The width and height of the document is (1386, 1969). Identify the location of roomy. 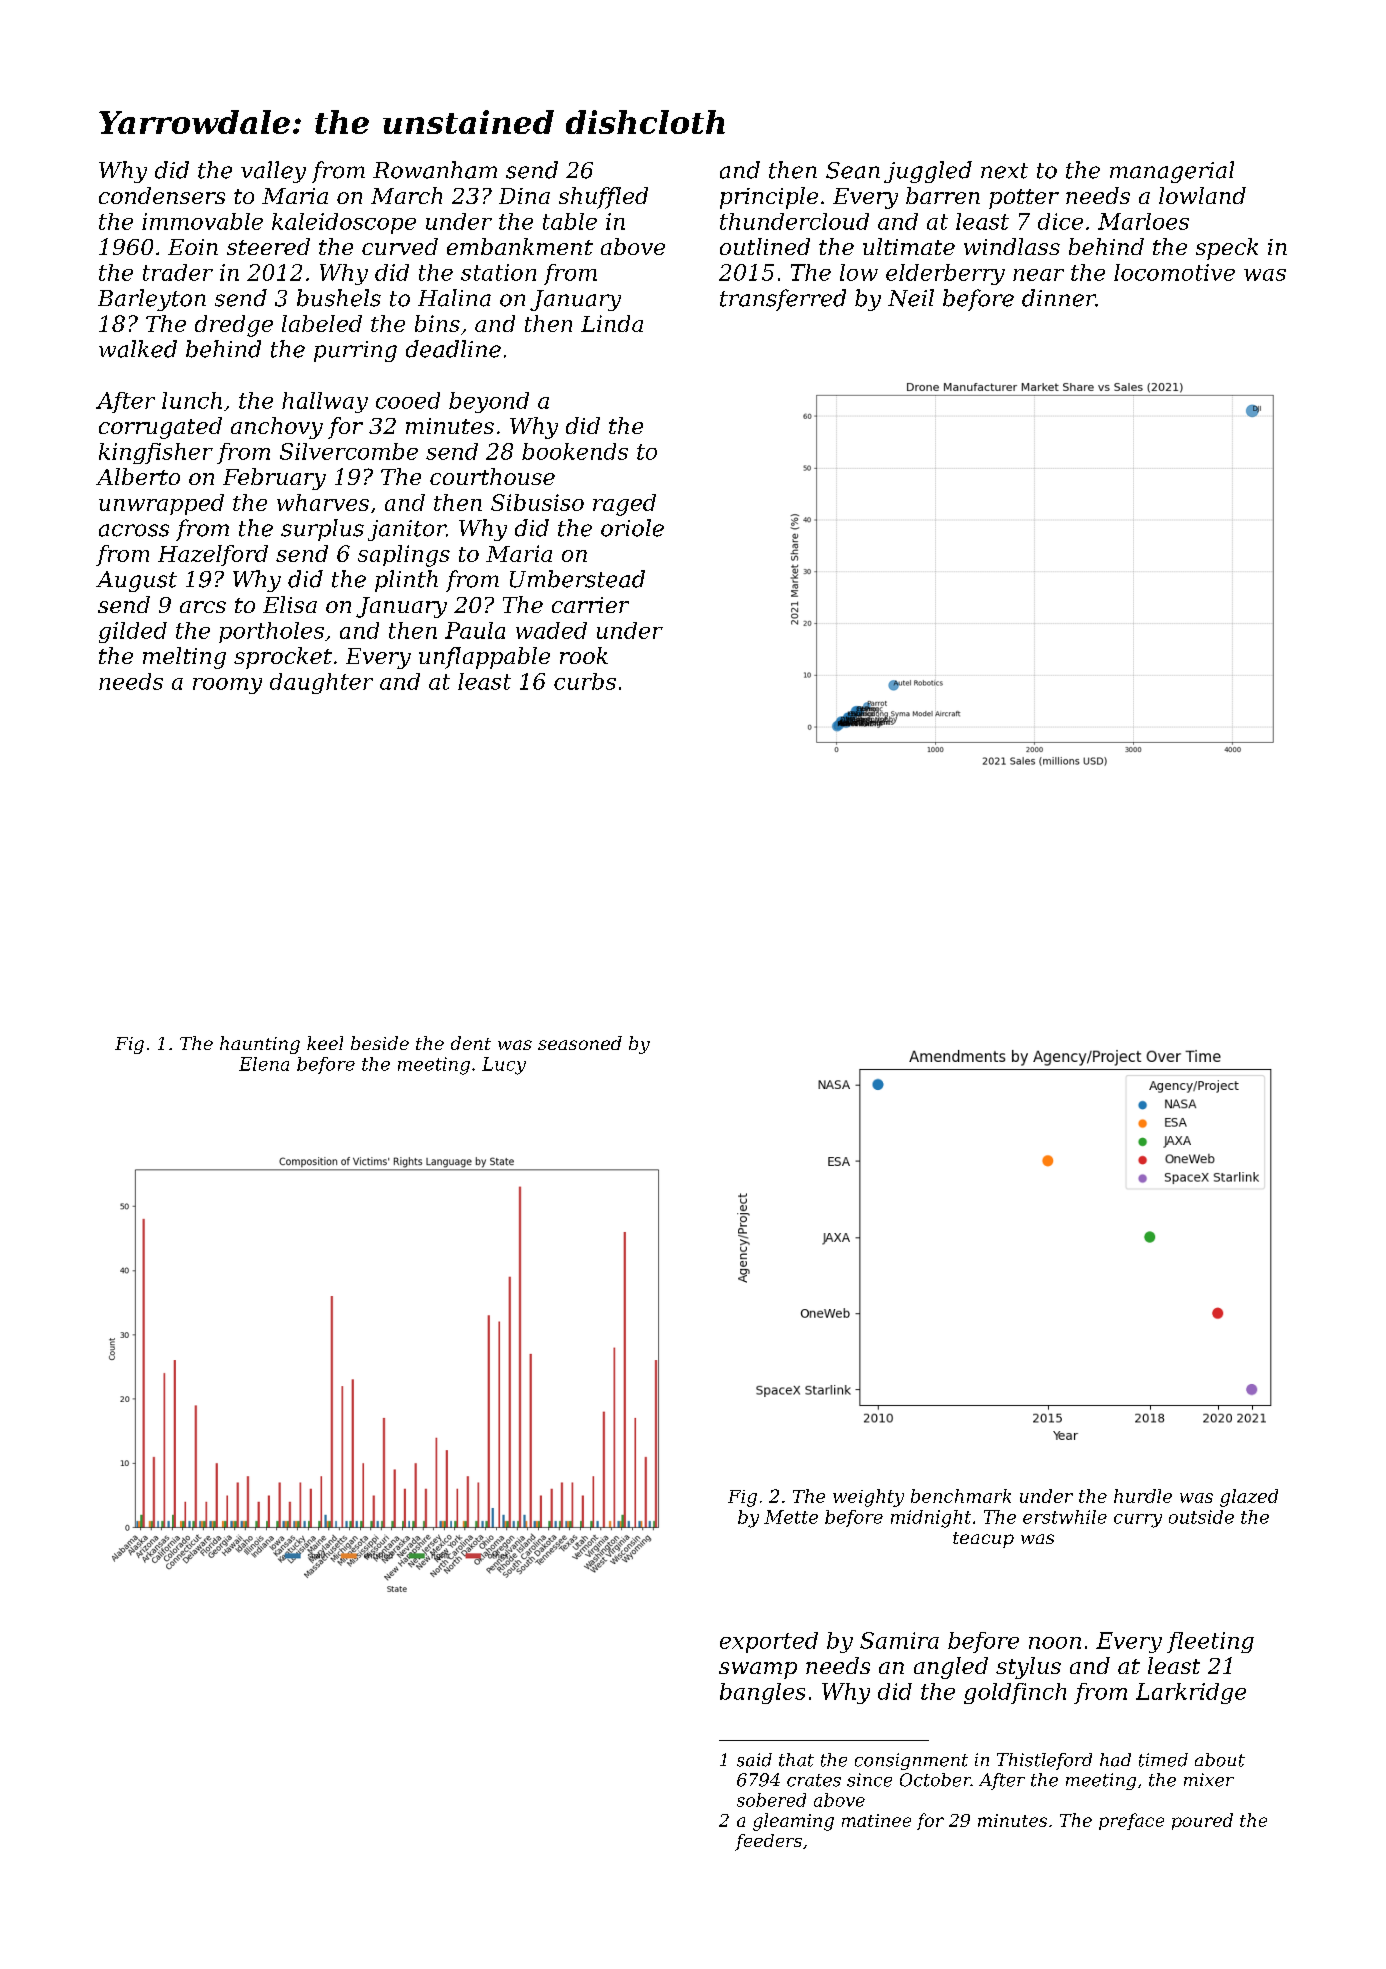
(227, 686).
